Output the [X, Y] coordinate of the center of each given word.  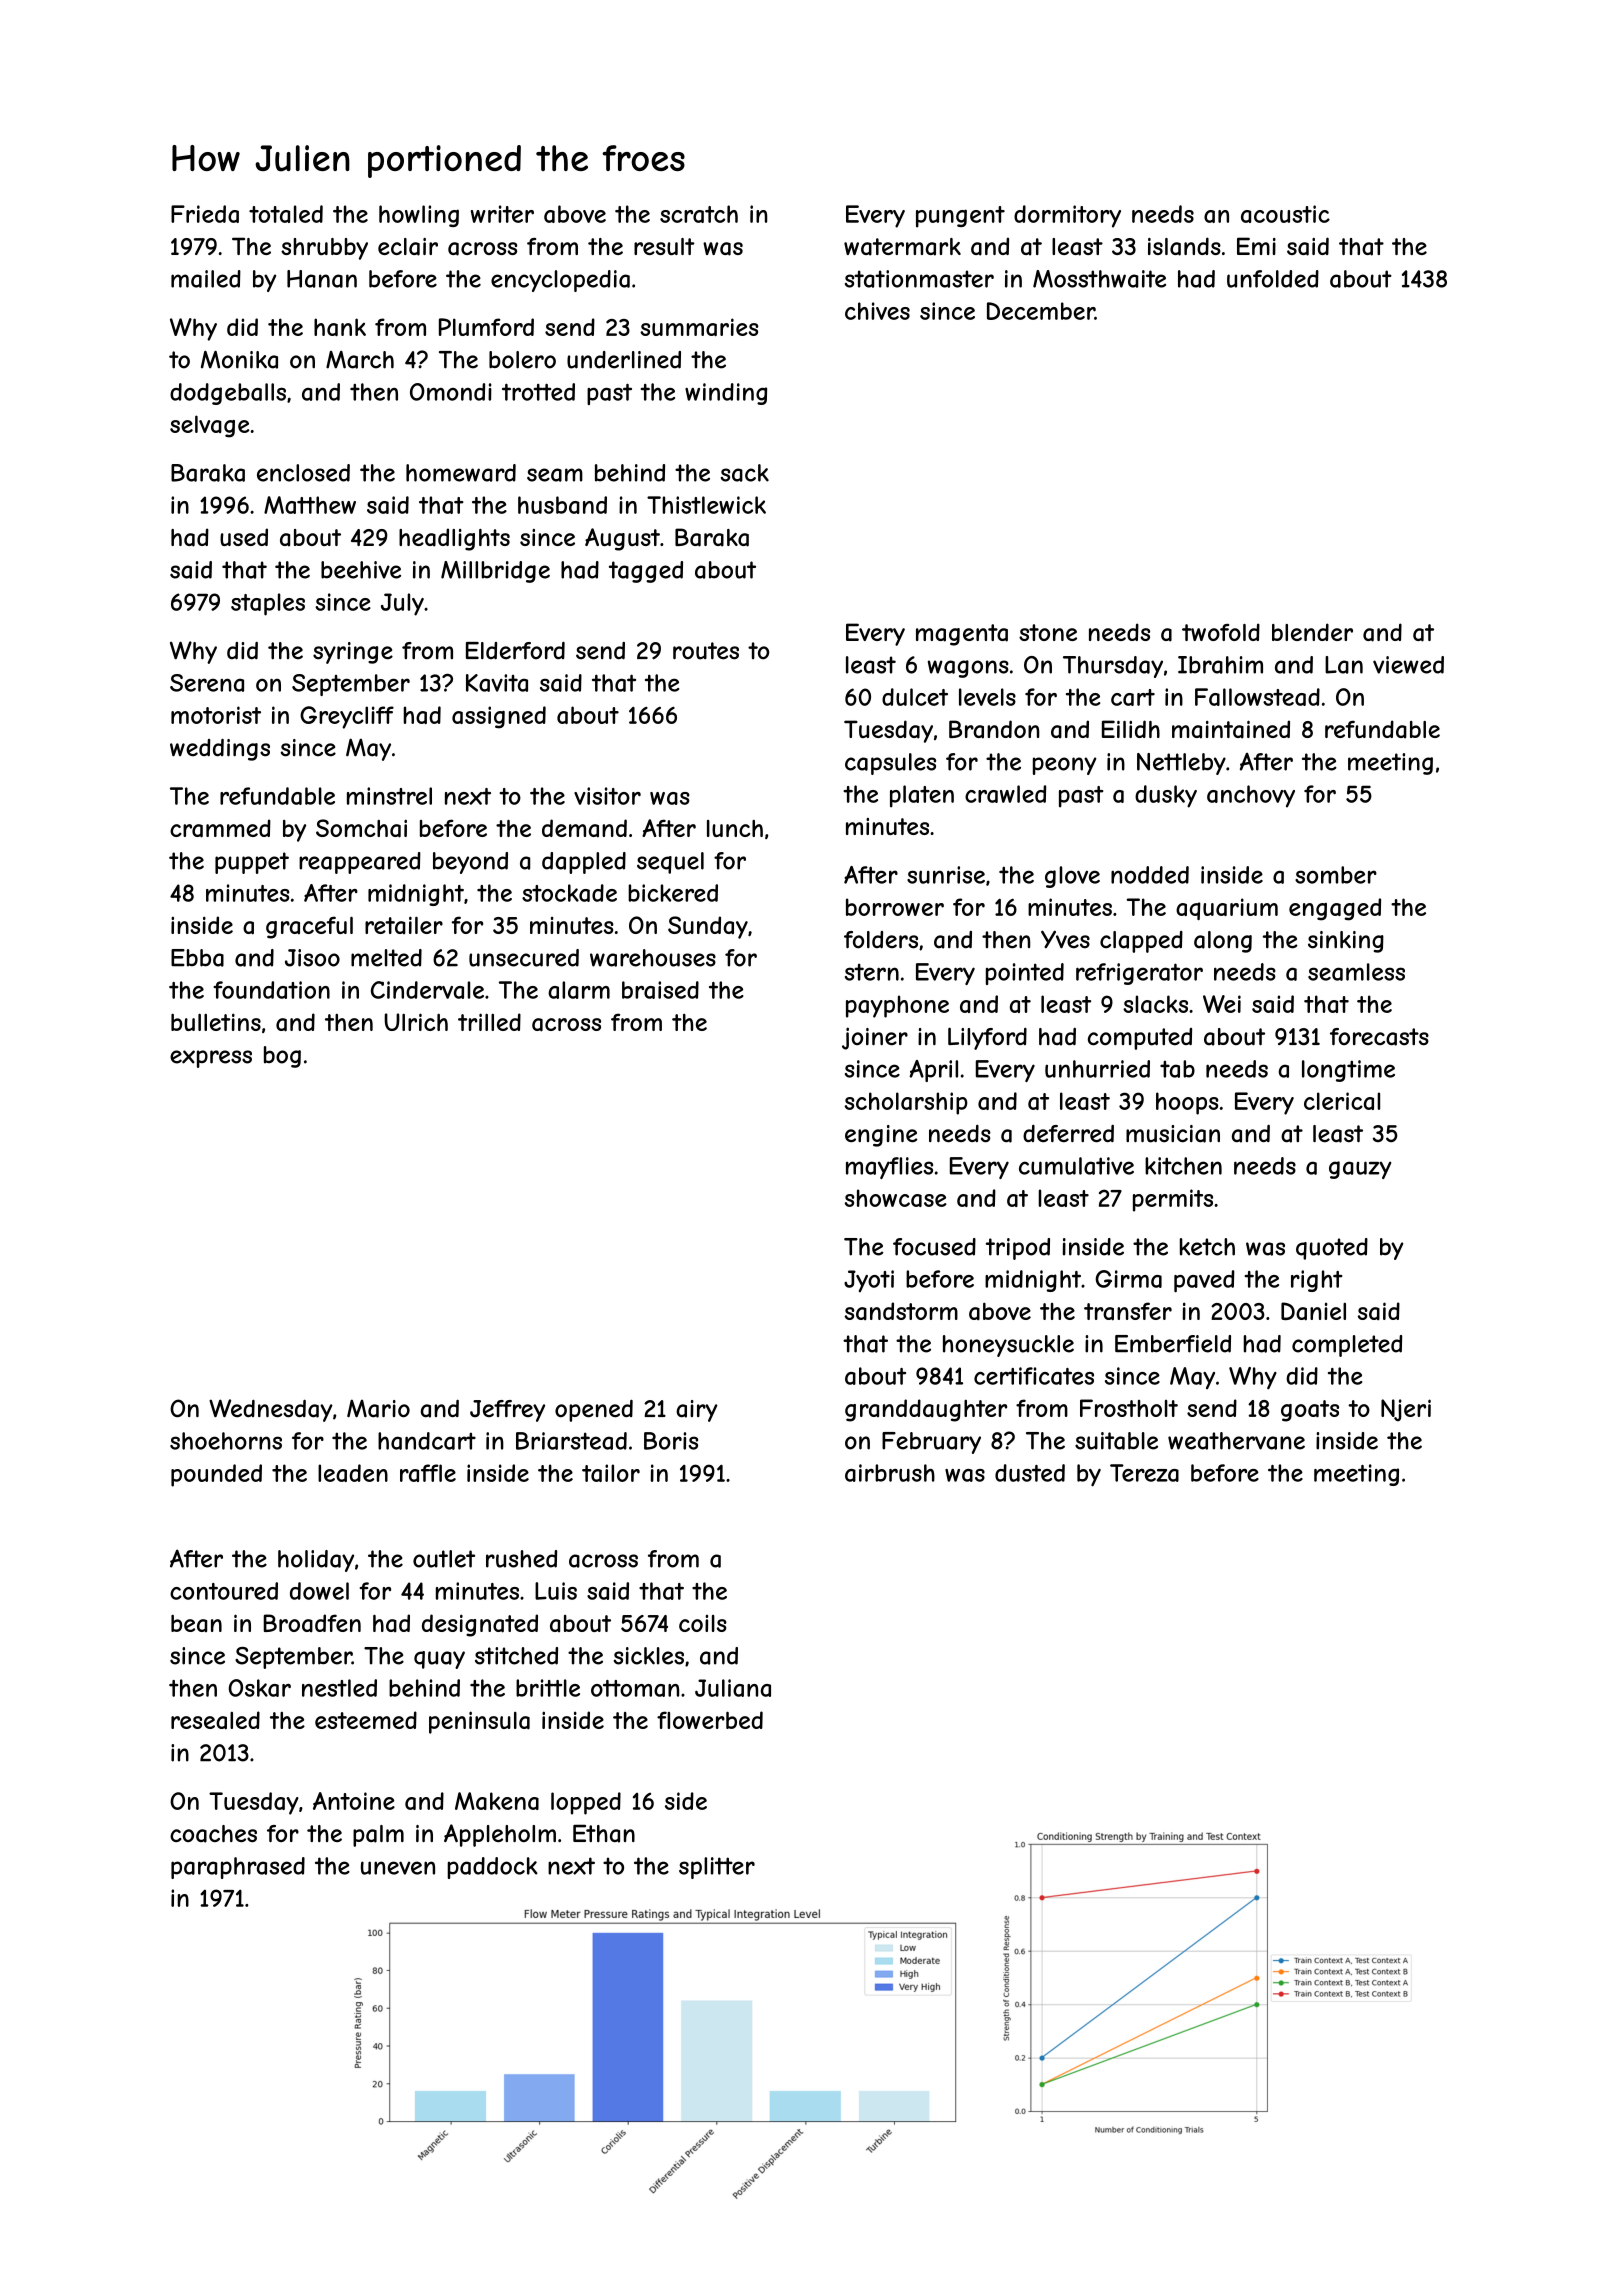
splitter [717, 1868]
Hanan [322, 279]
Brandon [994, 729]
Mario [378, 1408]
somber [1336, 875]
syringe [353, 653]
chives [877, 311]
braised [660, 990]
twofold [1221, 632]
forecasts [1379, 1037]
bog [282, 1057]
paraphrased [238, 1868]
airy [697, 1411]
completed [1347, 1346]
